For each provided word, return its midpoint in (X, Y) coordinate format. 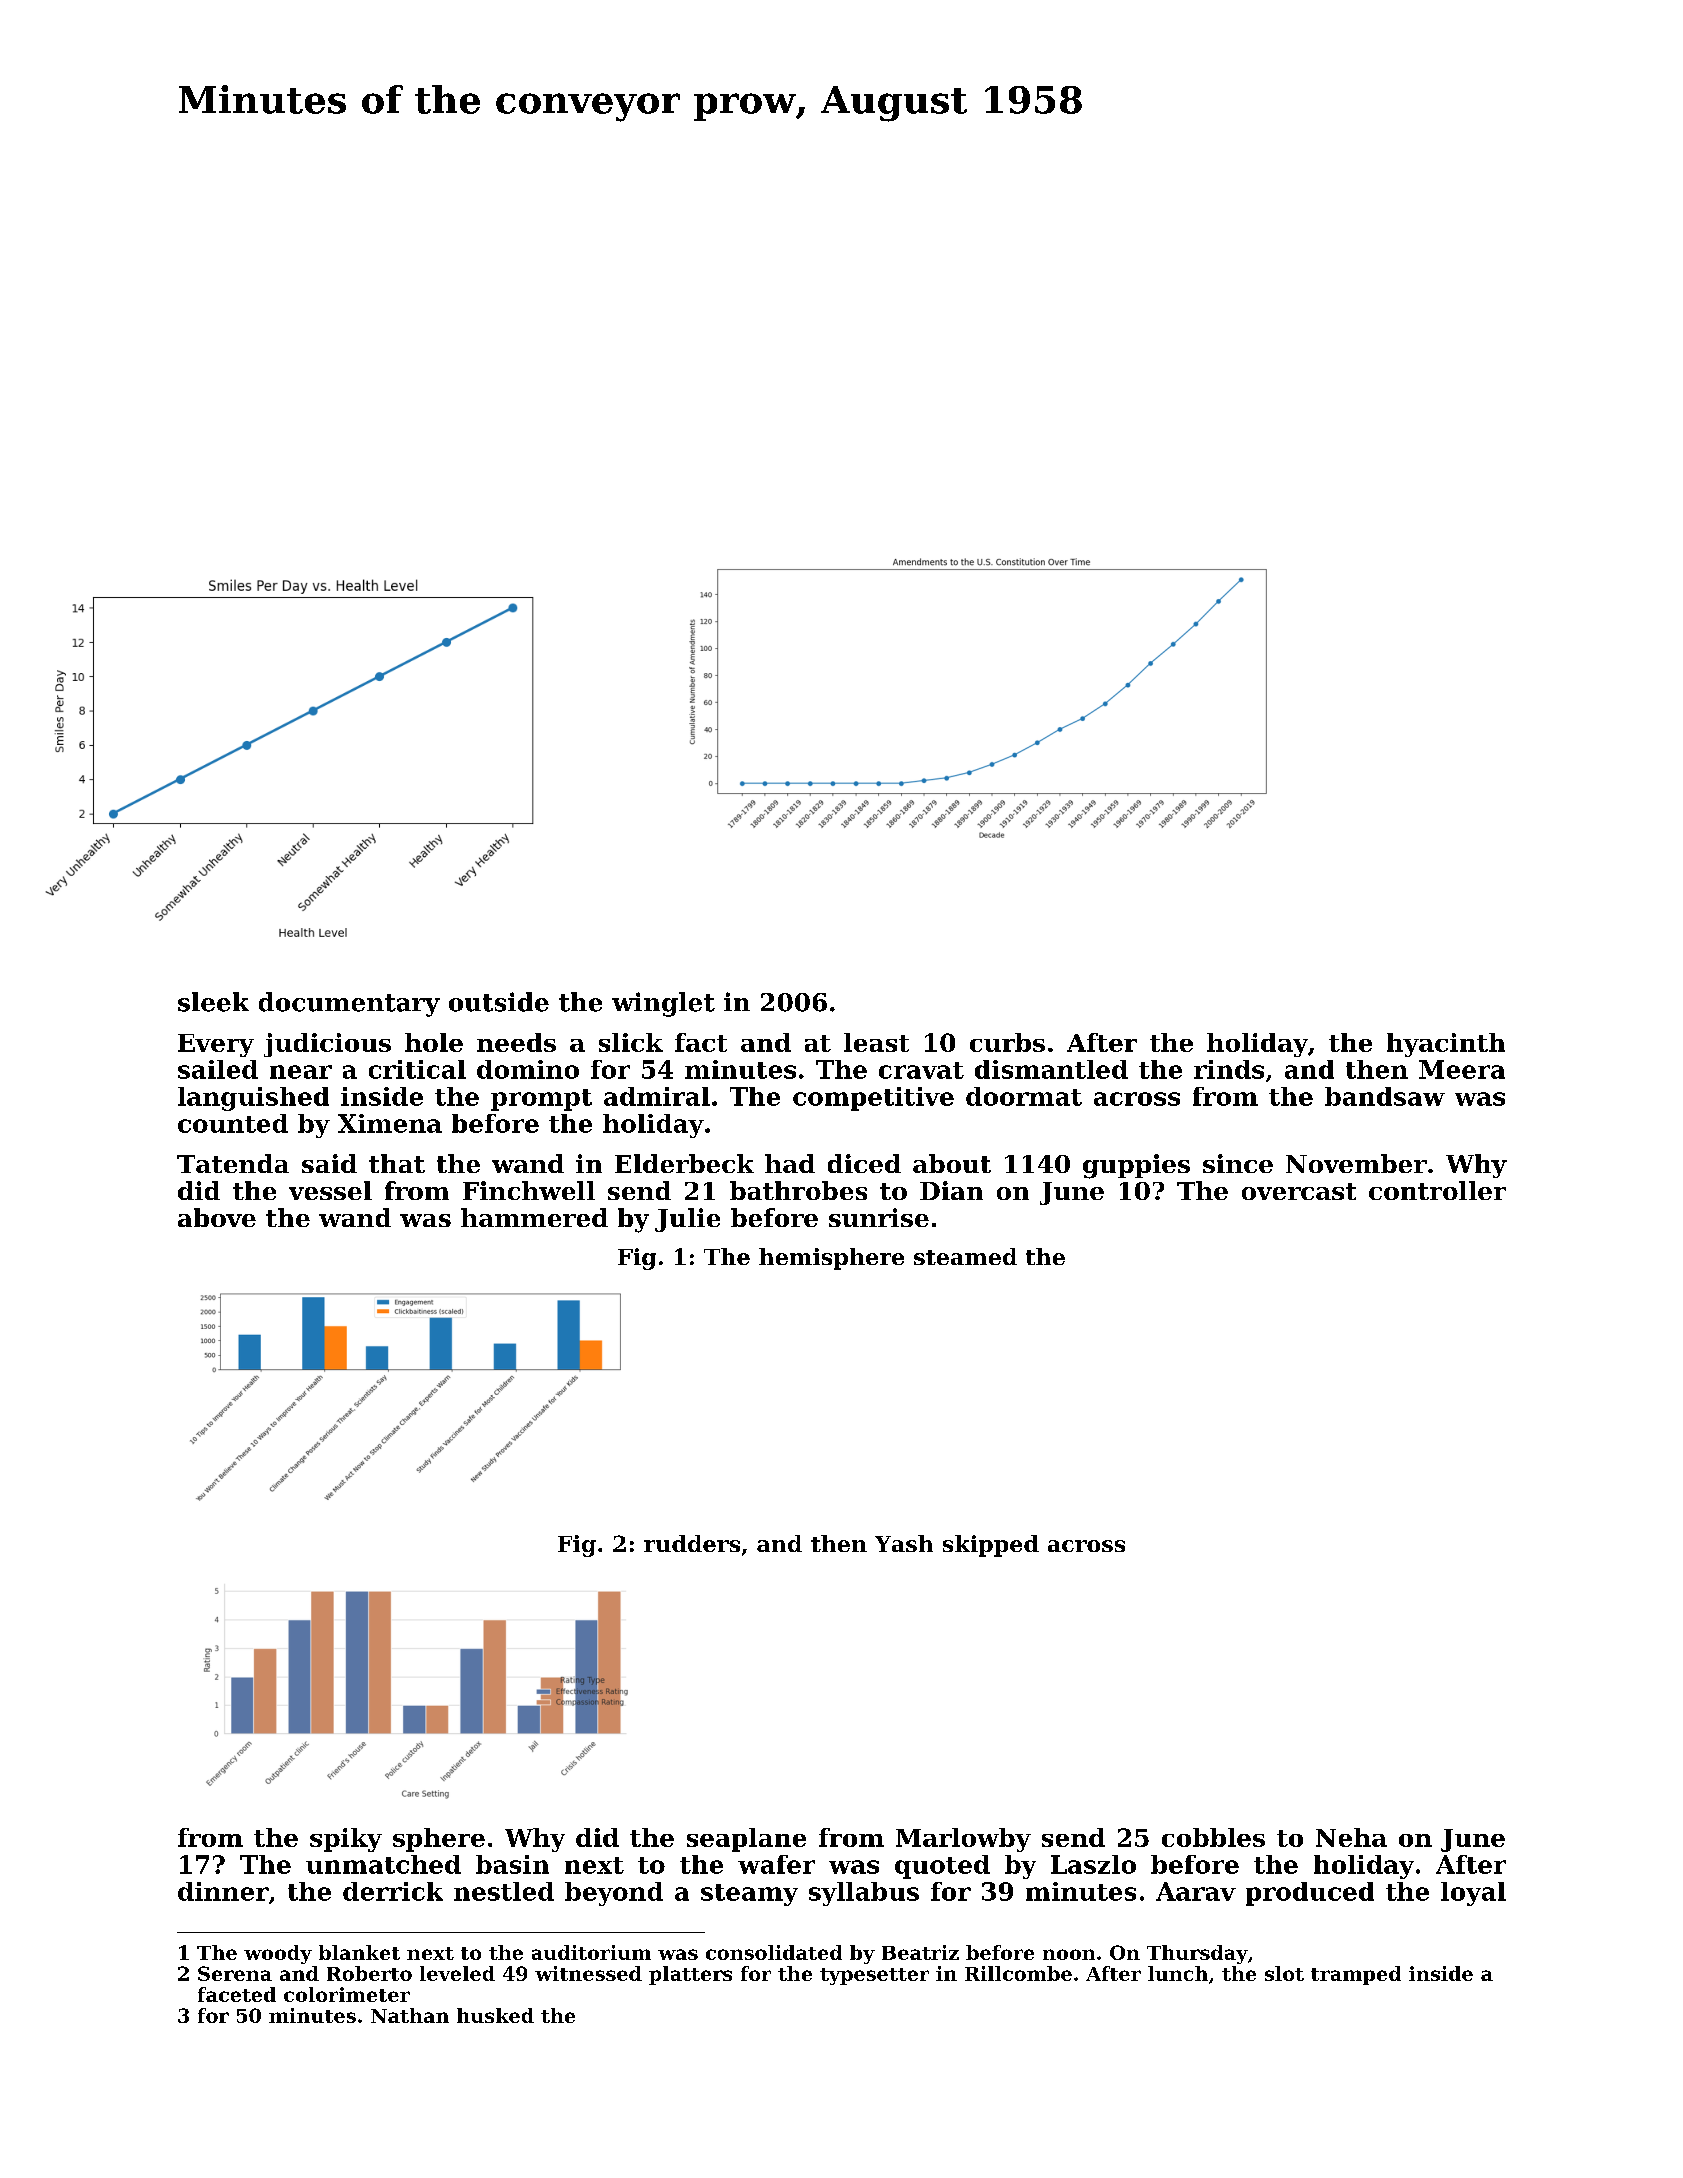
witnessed (588, 1973)
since (1238, 1163)
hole (434, 1042)
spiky (346, 1840)
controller (1437, 1190)
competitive (873, 1099)
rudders (692, 1543)
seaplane (746, 1840)
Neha (1351, 1837)
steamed (965, 1256)
